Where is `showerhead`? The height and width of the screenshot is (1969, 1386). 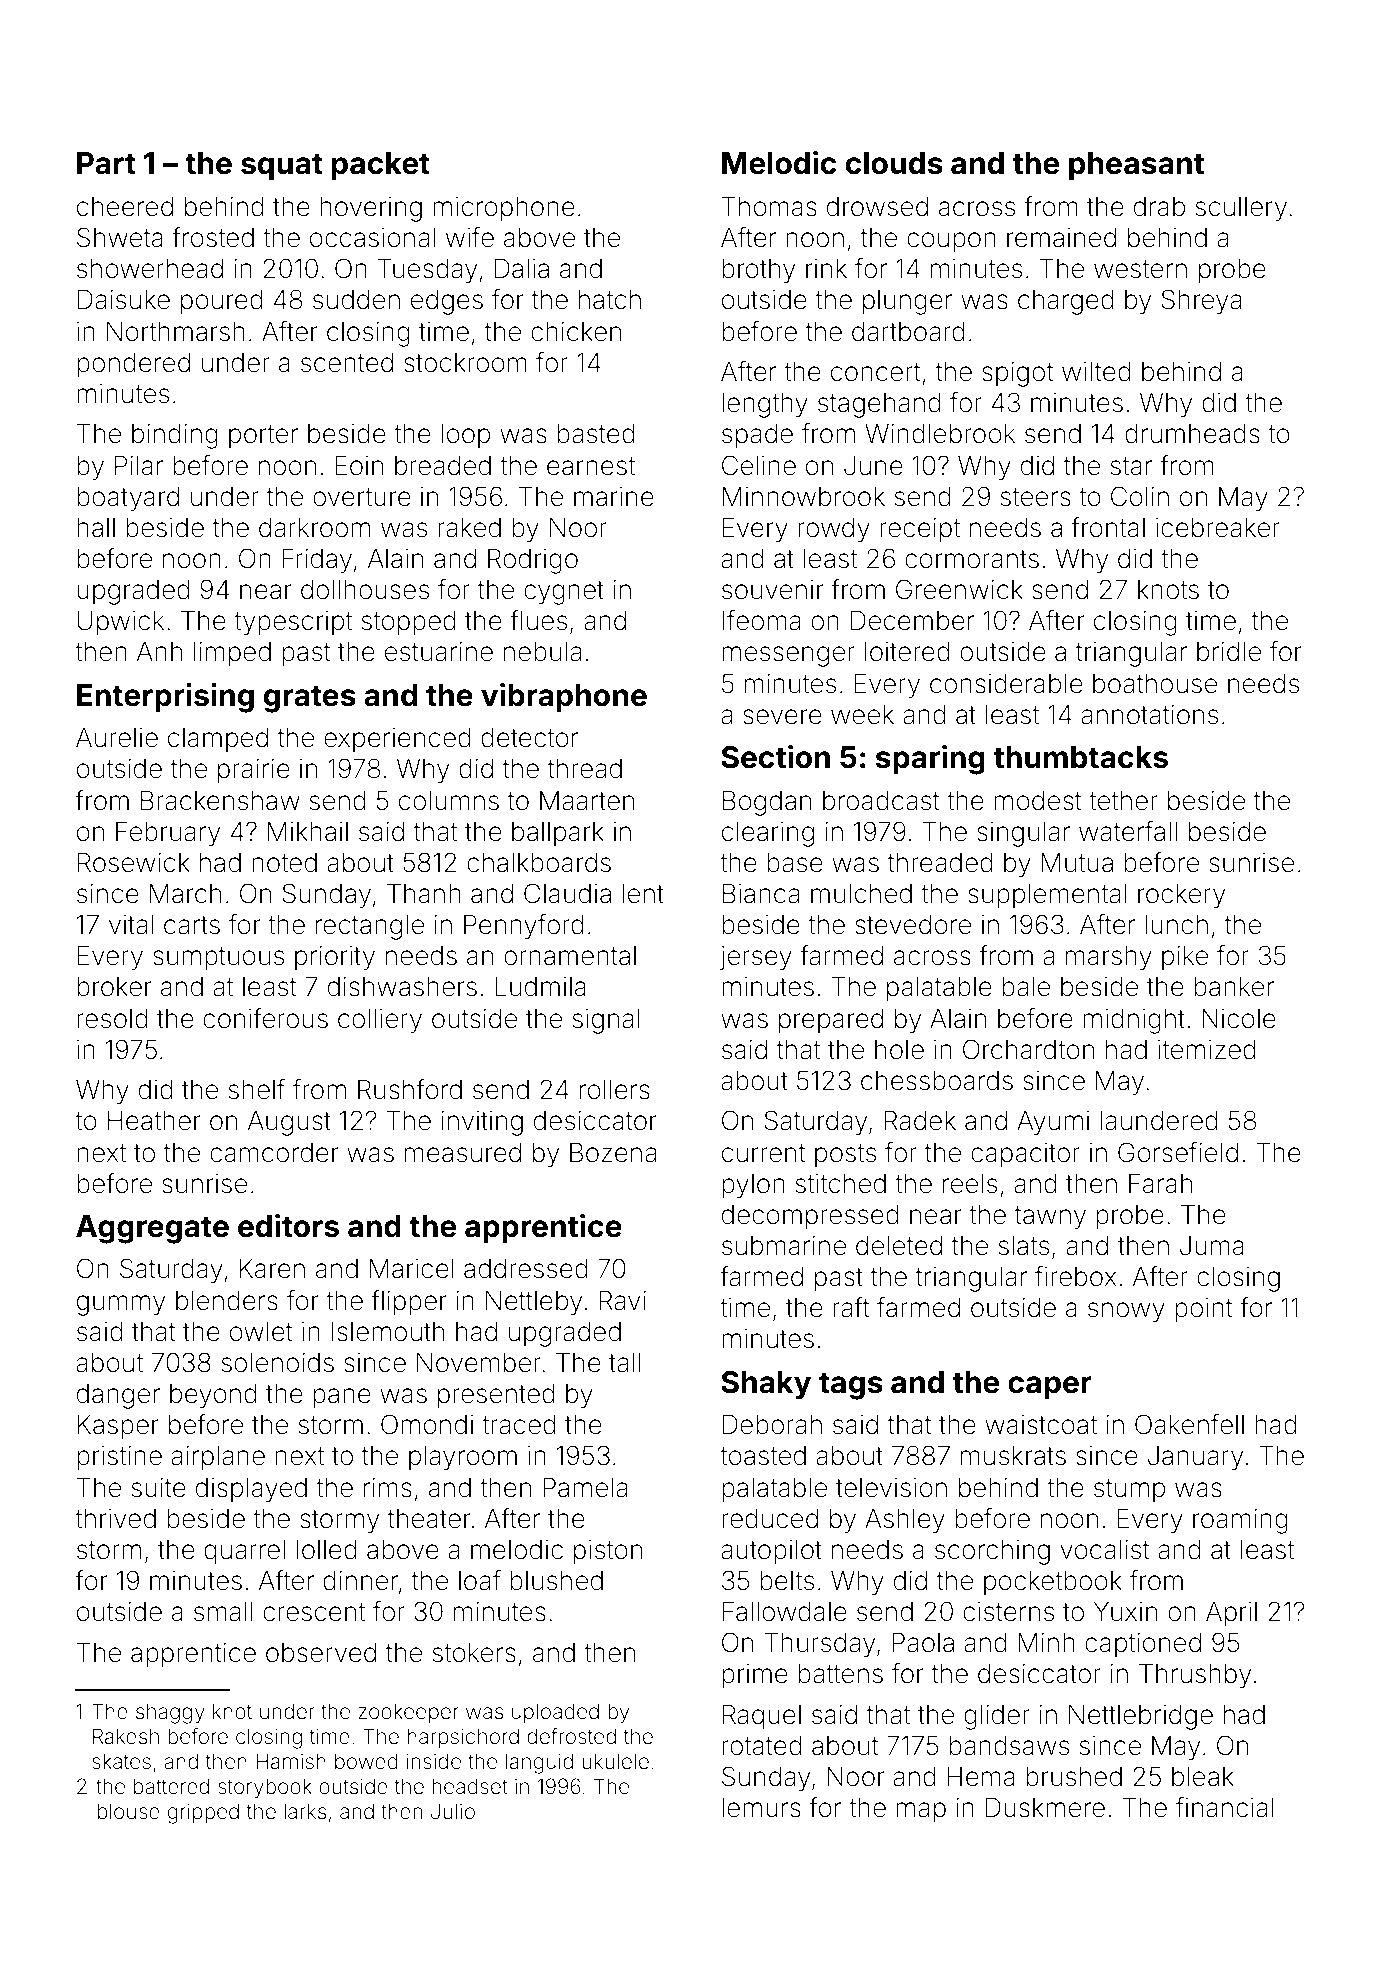
showerhead is located at coordinates (150, 269).
